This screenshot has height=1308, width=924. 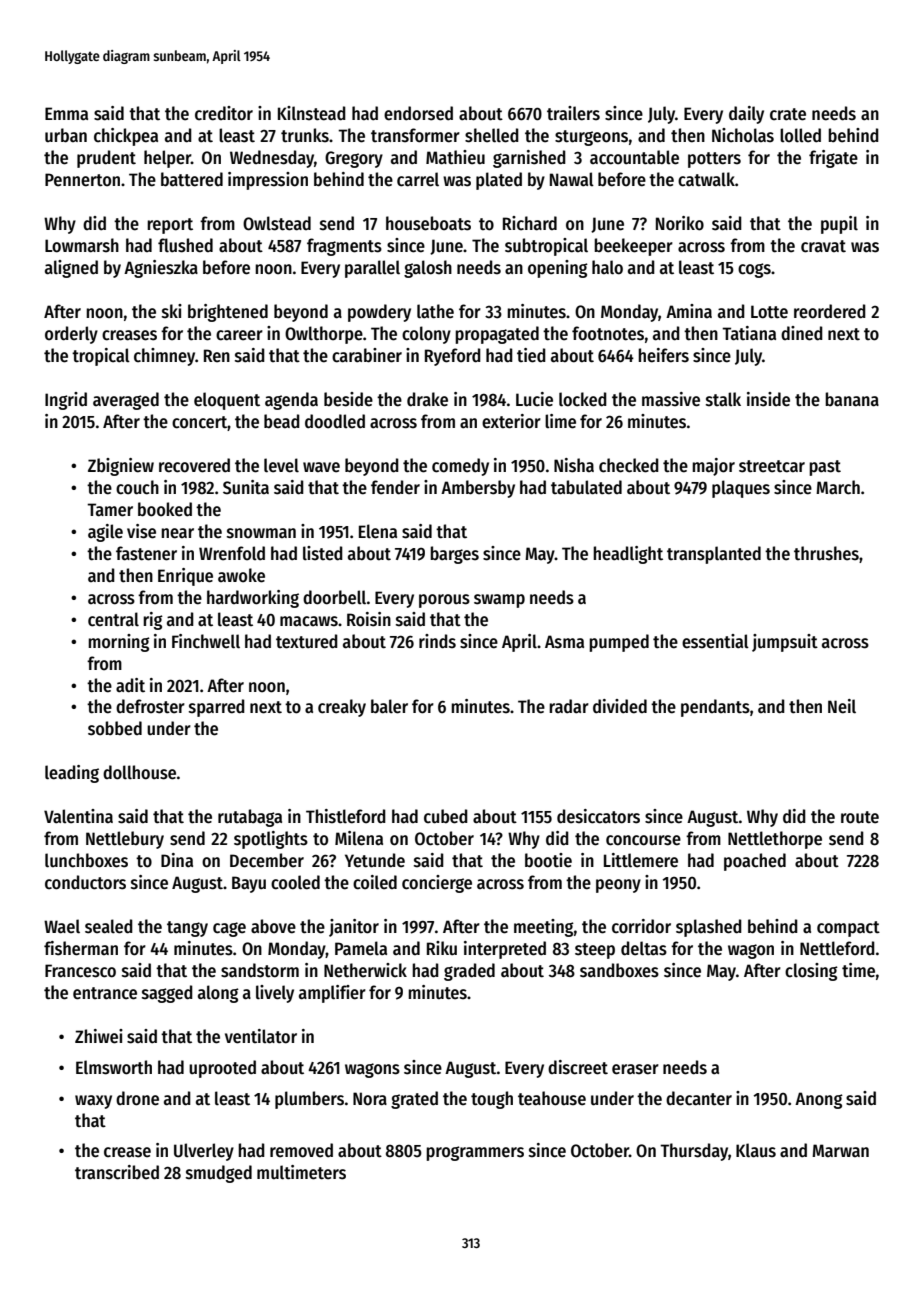 What do you see at coordinates (833, 159) in the screenshot?
I see `frigate` at bounding box center [833, 159].
